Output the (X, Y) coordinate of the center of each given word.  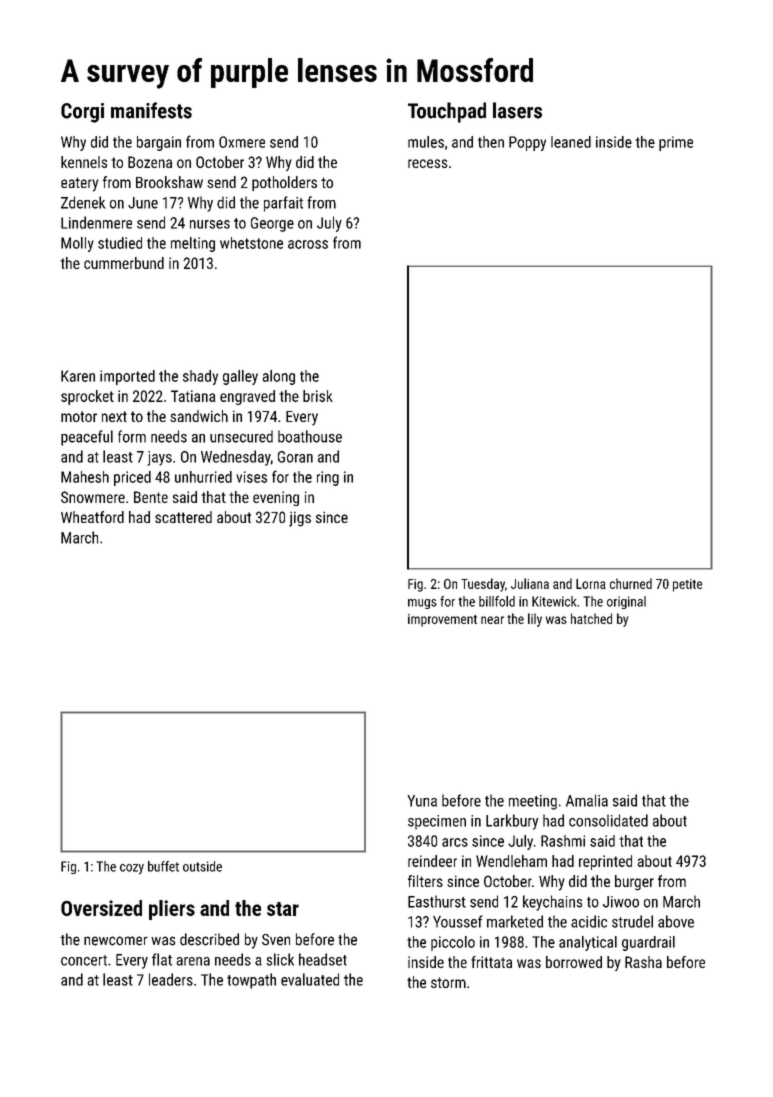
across (308, 244)
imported (127, 377)
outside (202, 866)
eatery (79, 184)
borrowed (574, 962)
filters (425, 881)
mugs (422, 604)
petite (687, 585)
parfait (283, 204)
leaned (571, 142)
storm (448, 982)
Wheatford (92, 517)
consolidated (608, 820)
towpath (251, 981)
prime (676, 143)
